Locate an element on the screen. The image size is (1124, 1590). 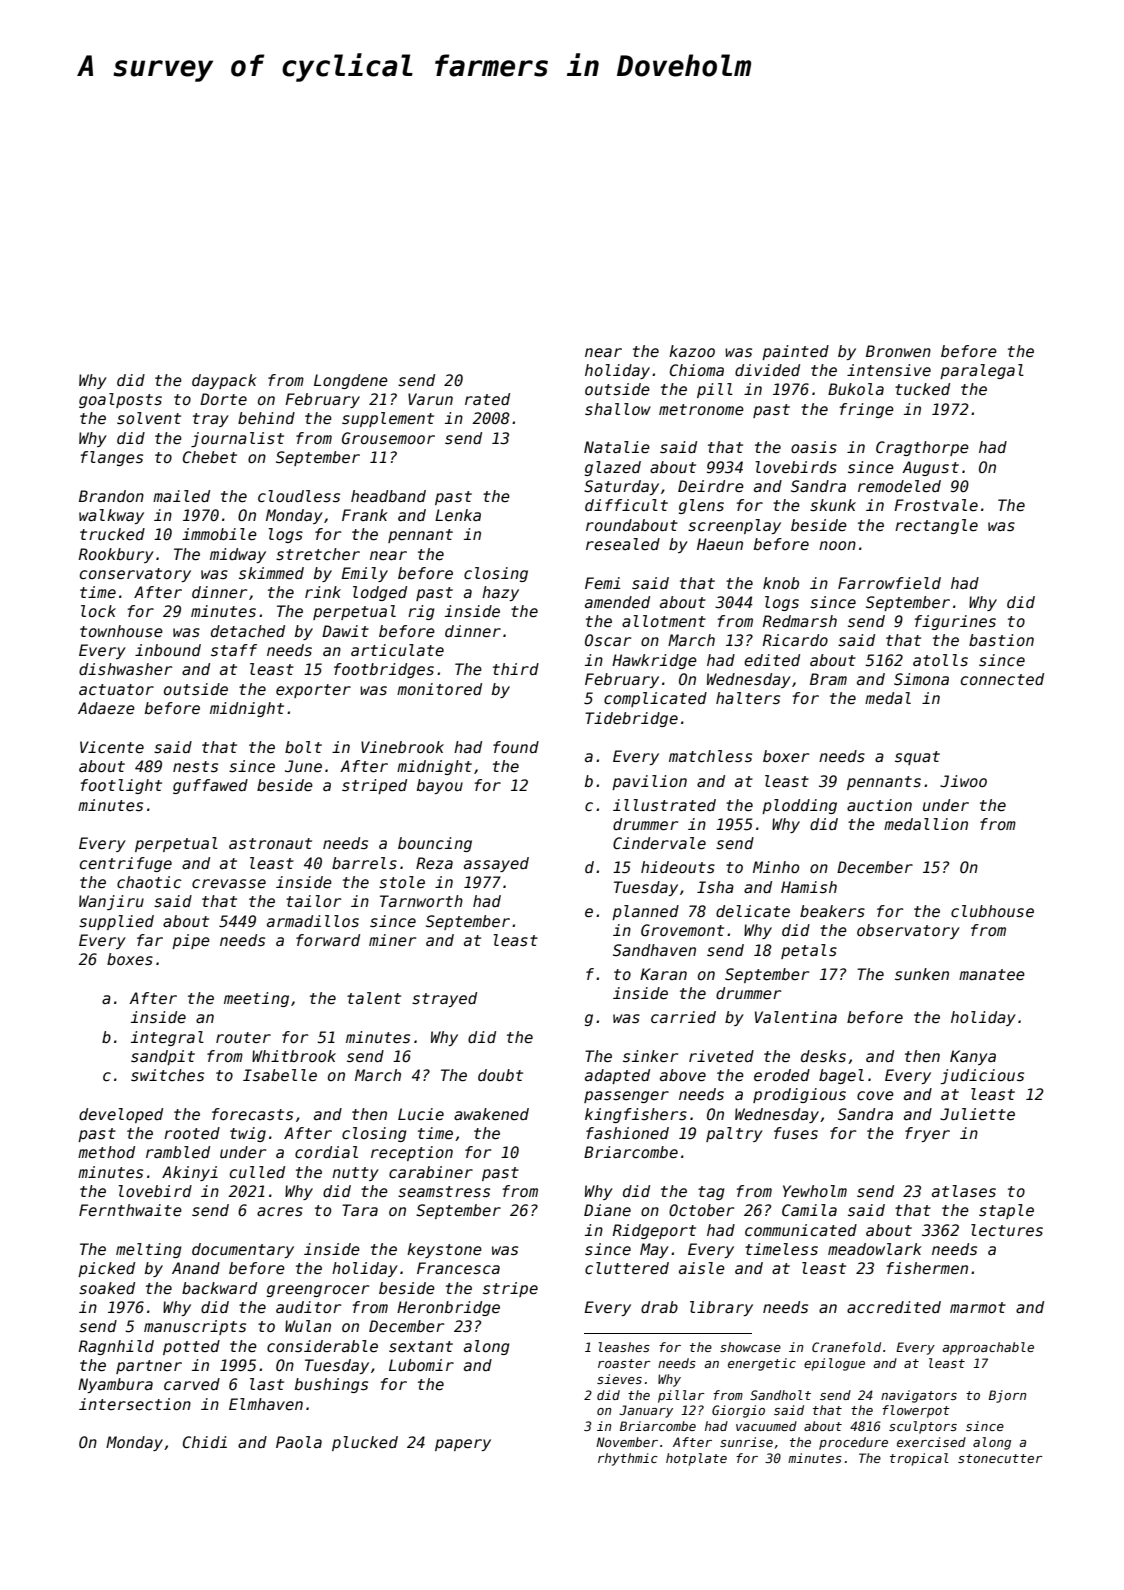
auction is located at coordinates (879, 805).
